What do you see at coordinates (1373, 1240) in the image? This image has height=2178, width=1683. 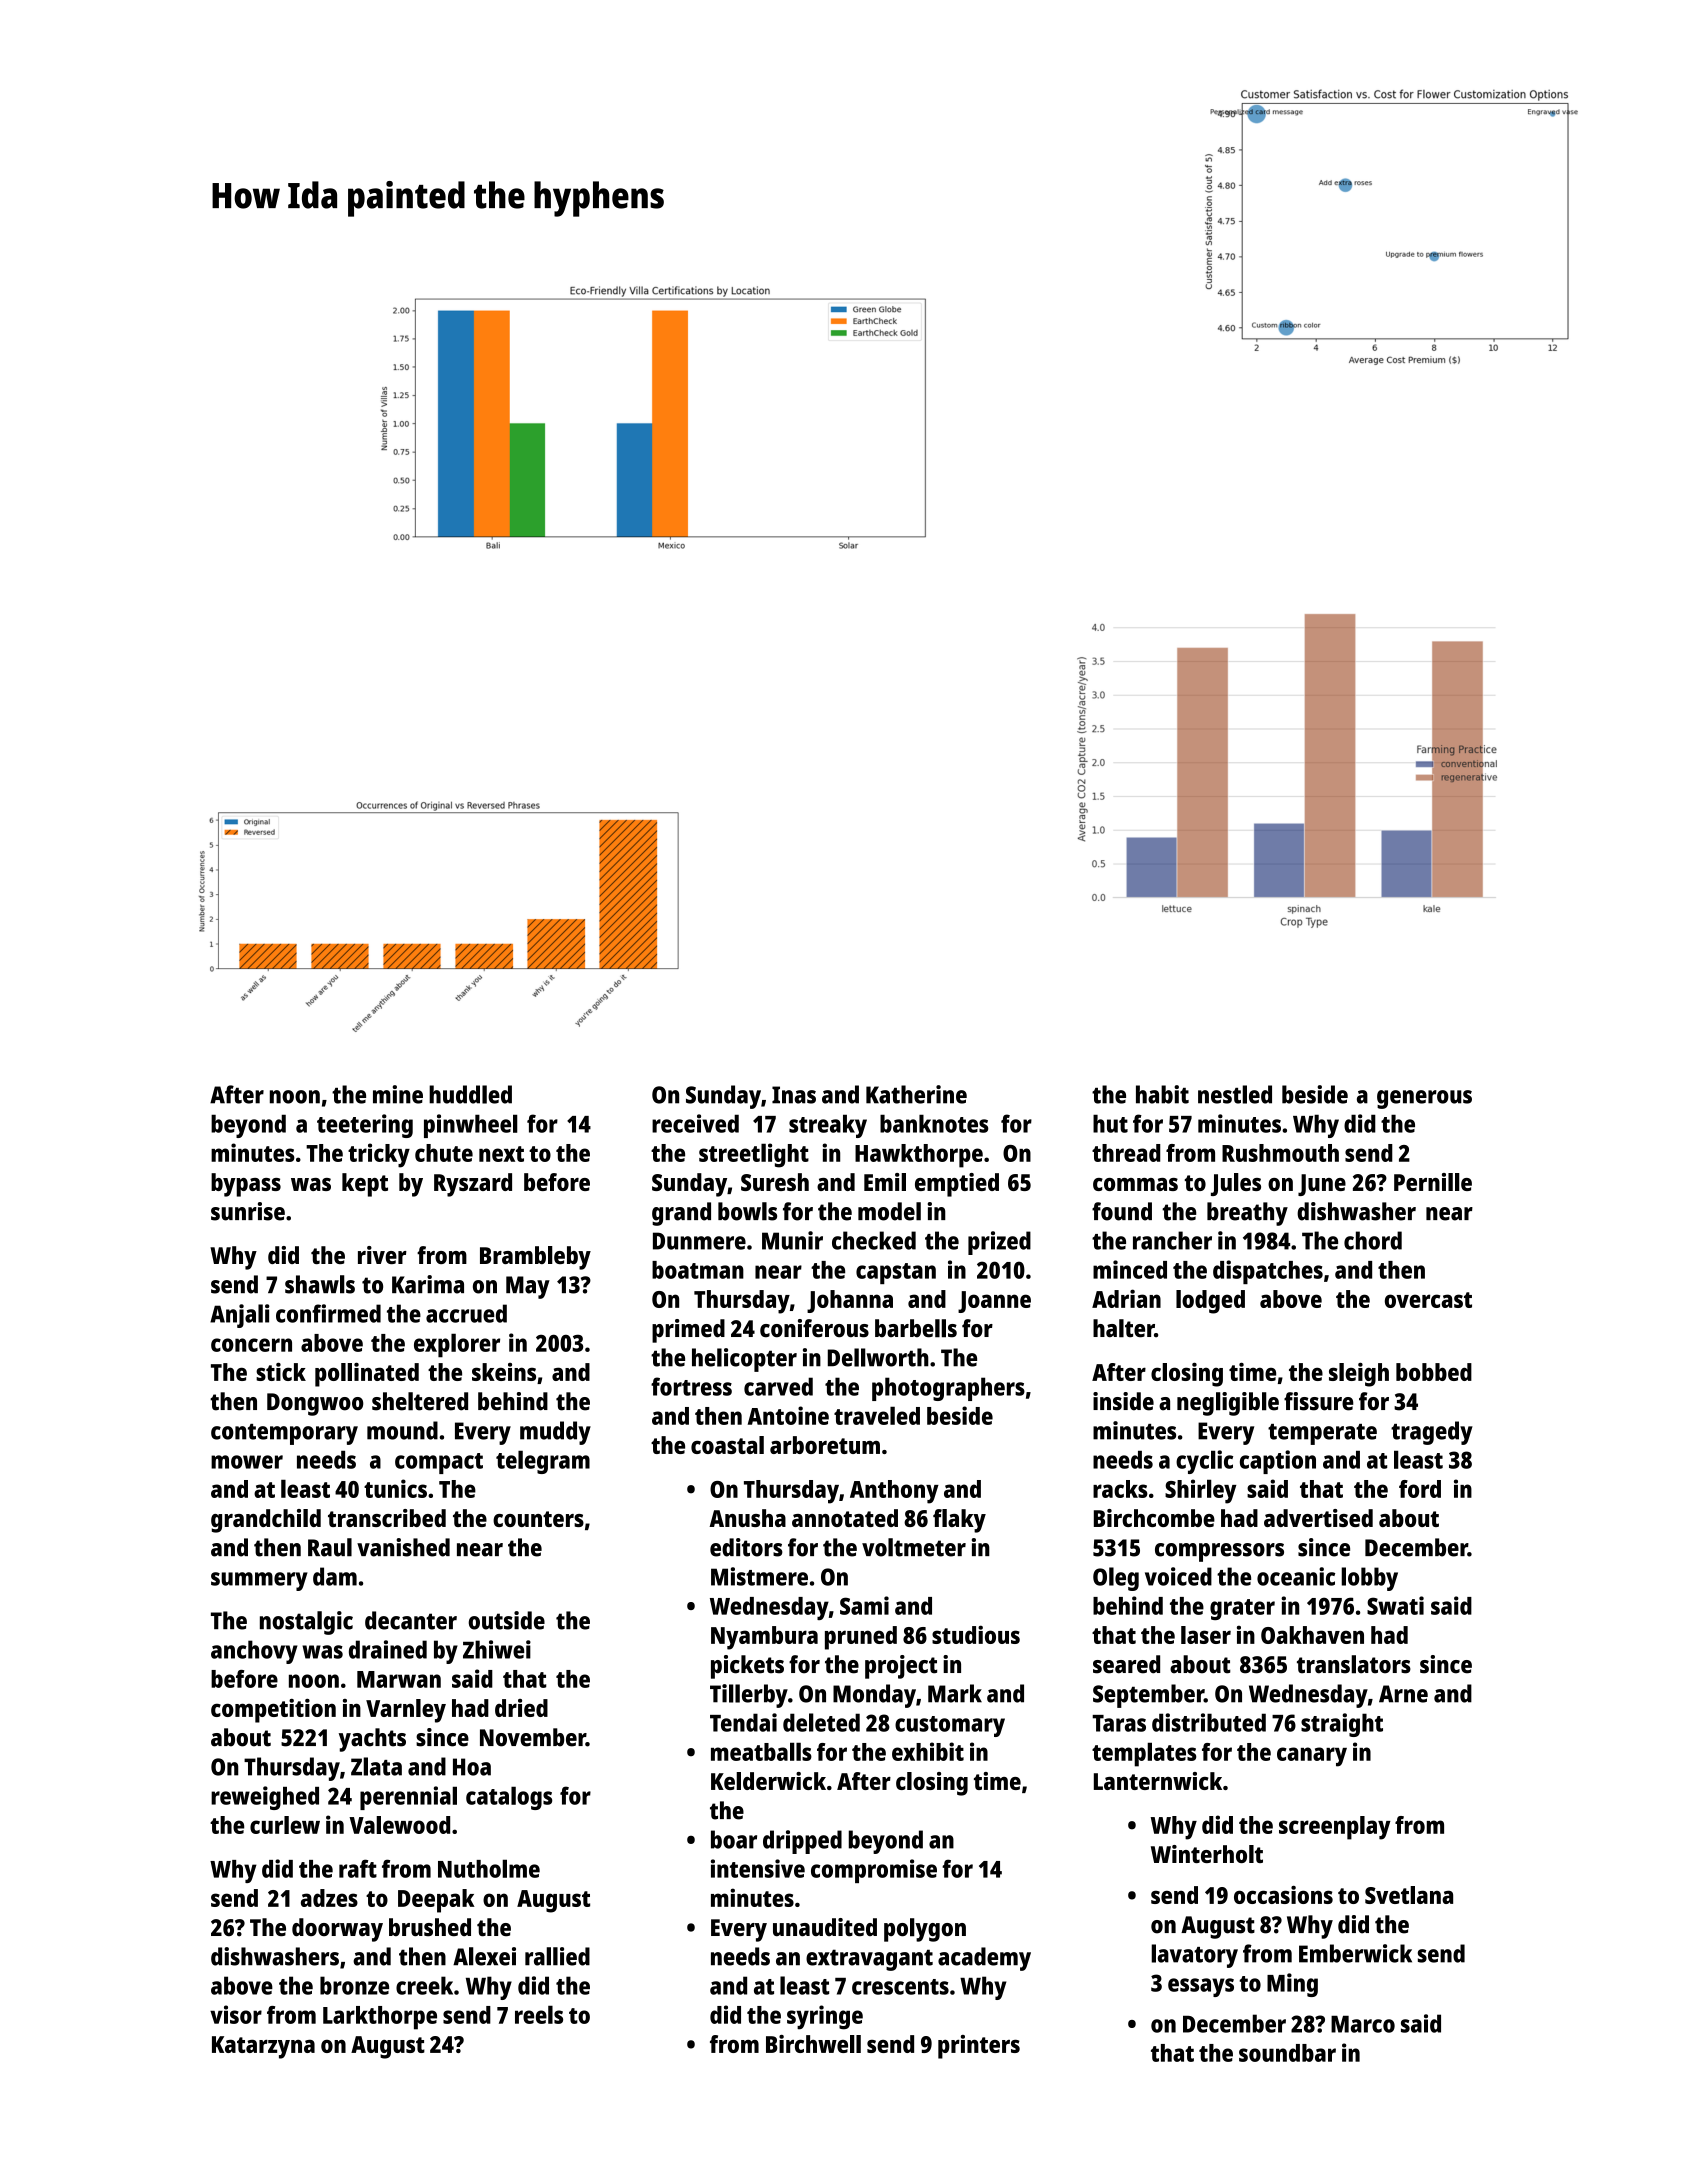 I see `chord` at bounding box center [1373, 1240].
